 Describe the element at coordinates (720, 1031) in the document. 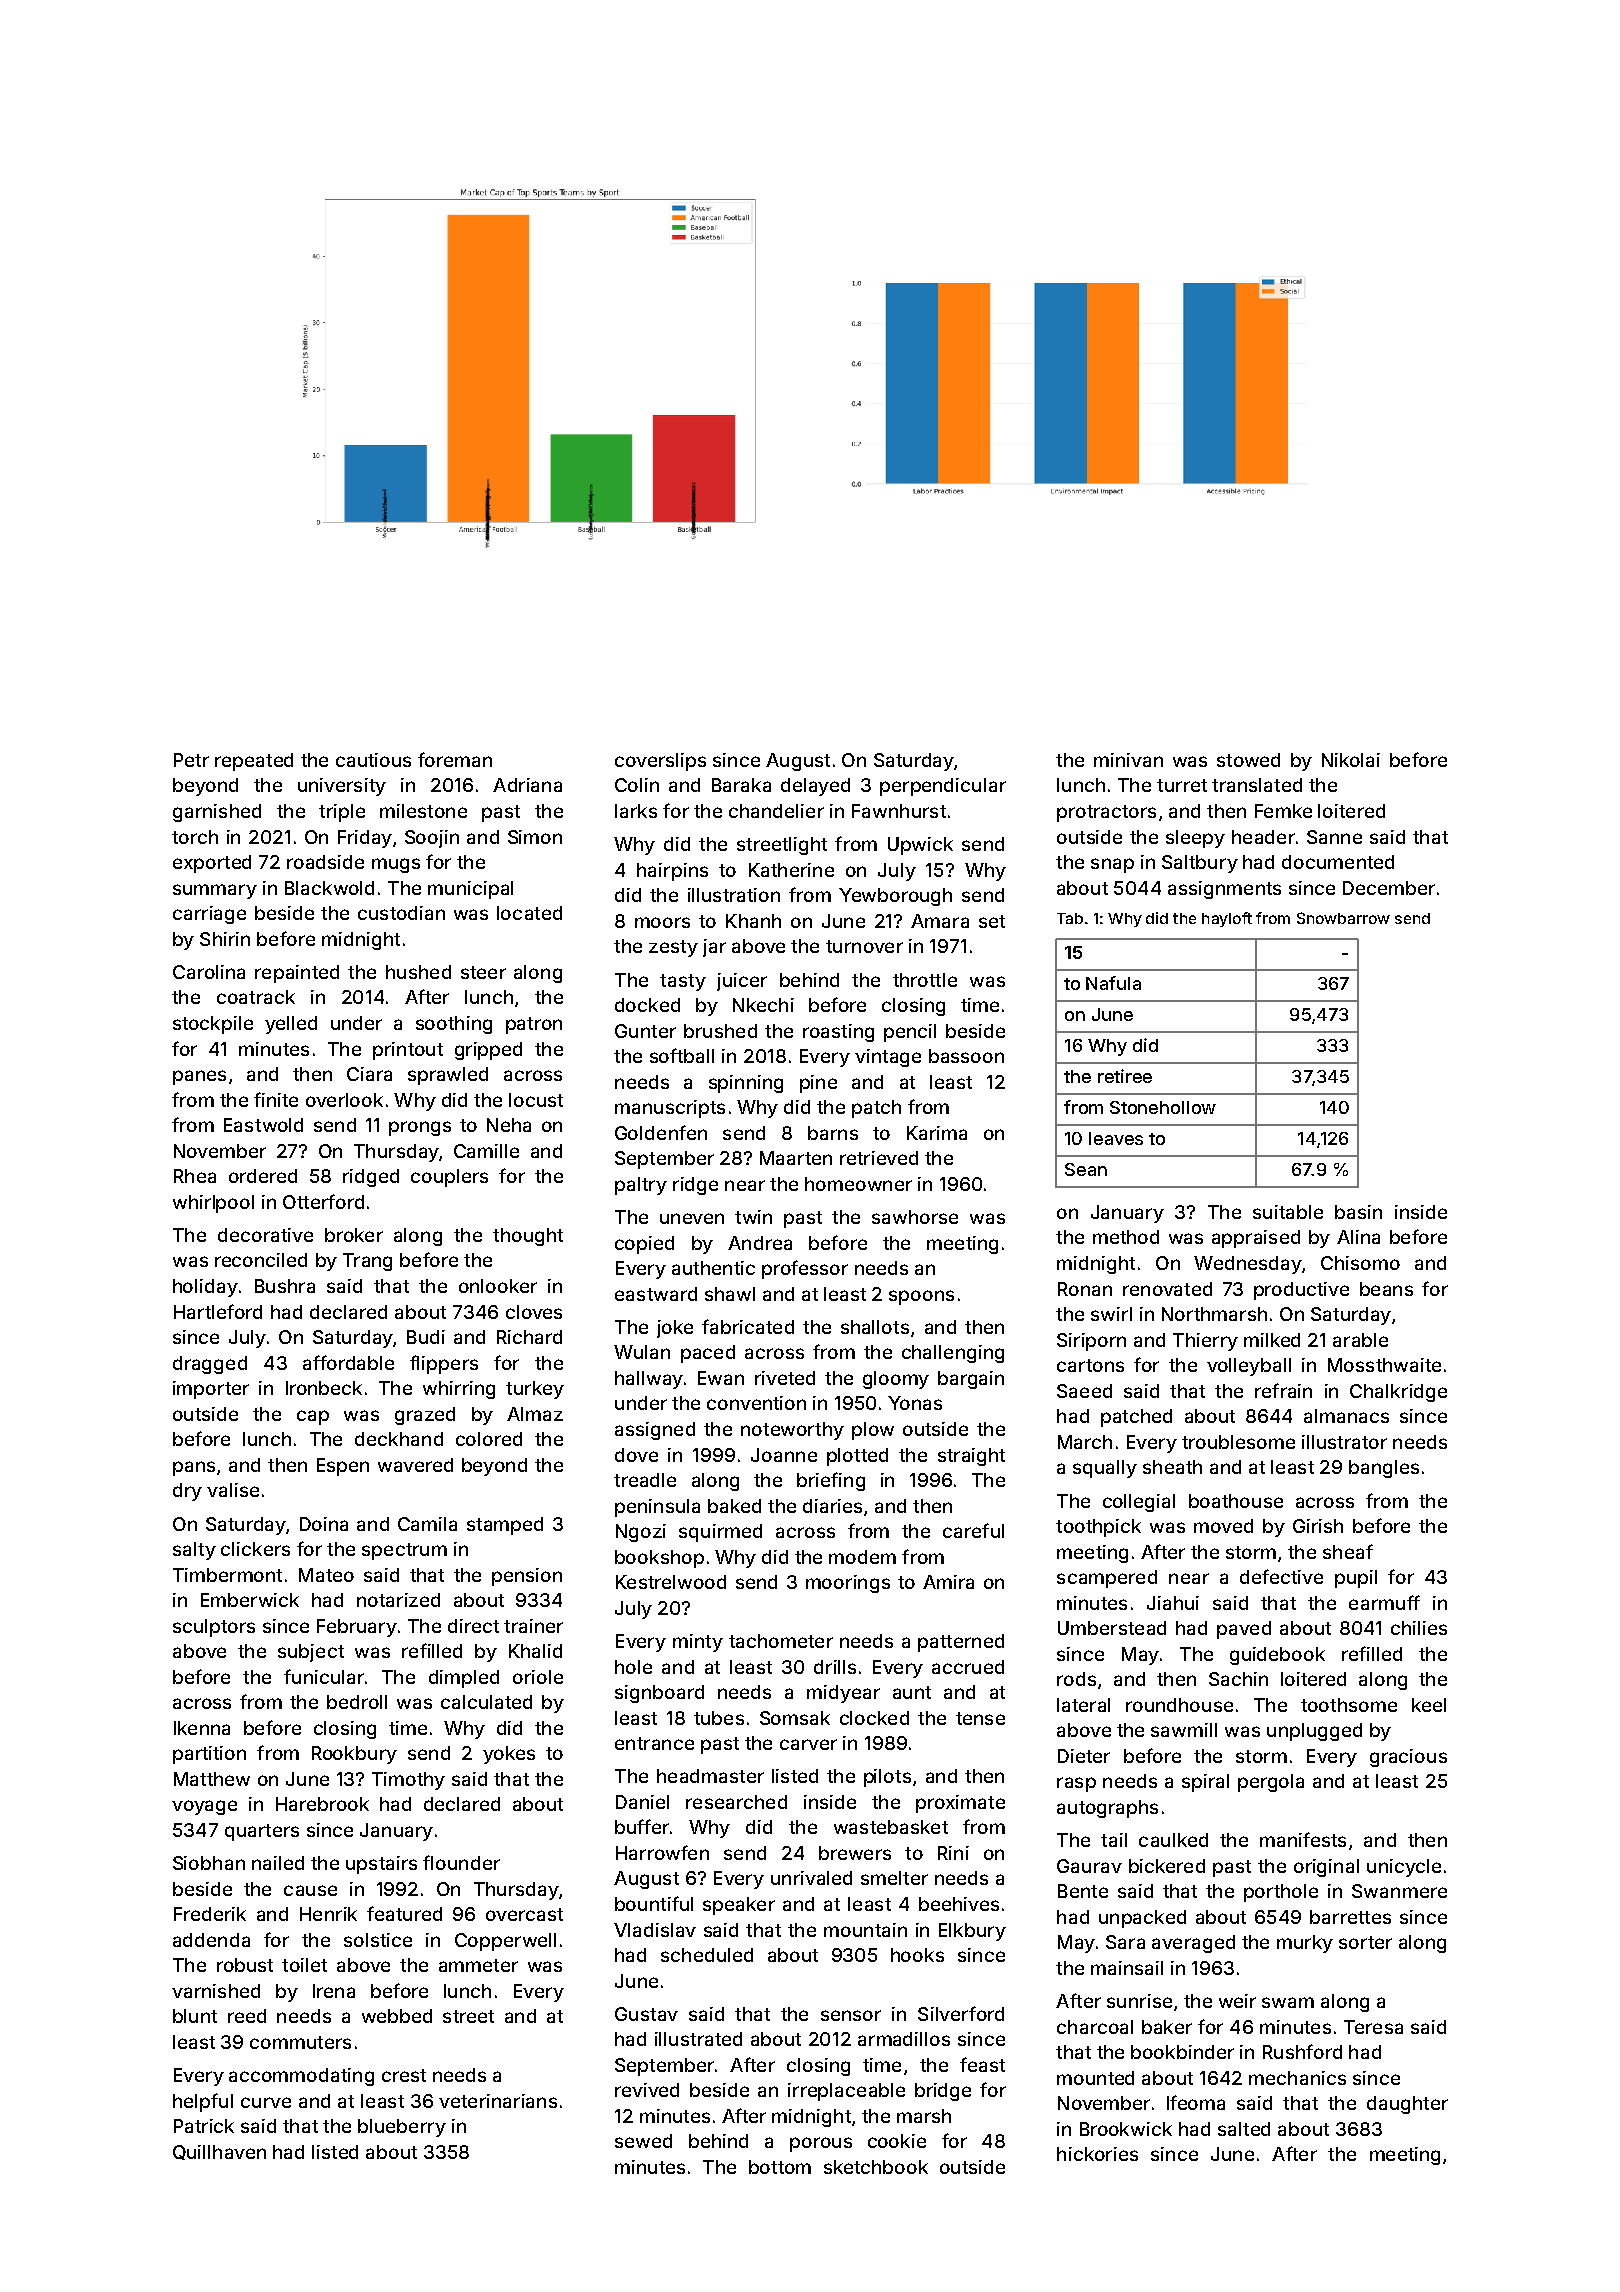

I see `brushed` at that location.
